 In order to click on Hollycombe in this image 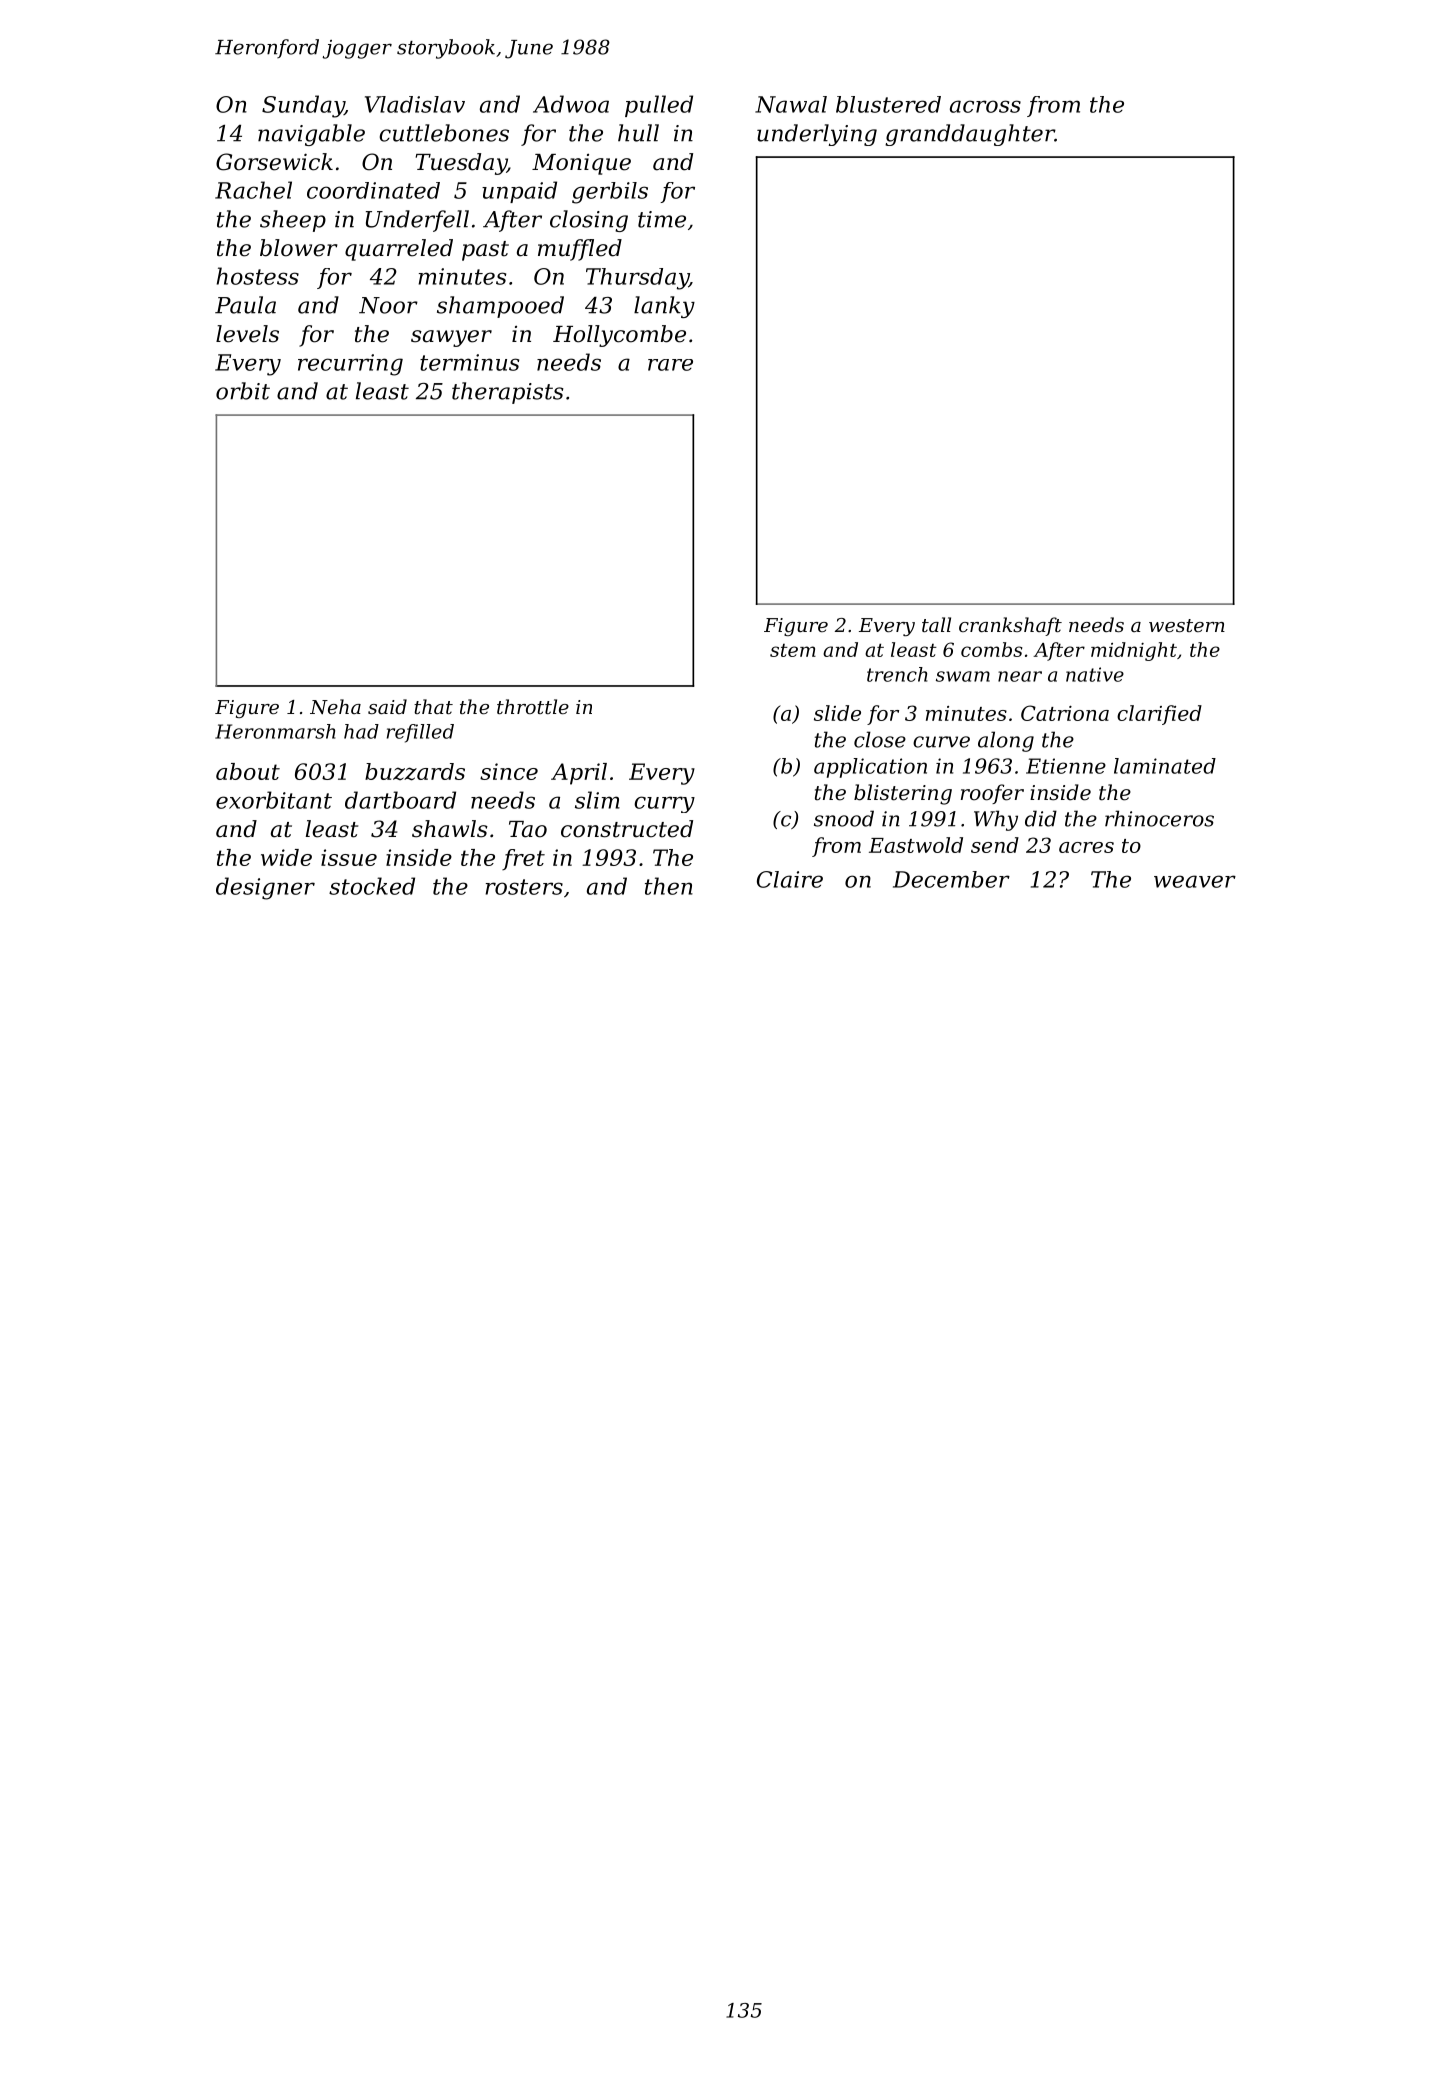, I will do `click(619, 336)`.
